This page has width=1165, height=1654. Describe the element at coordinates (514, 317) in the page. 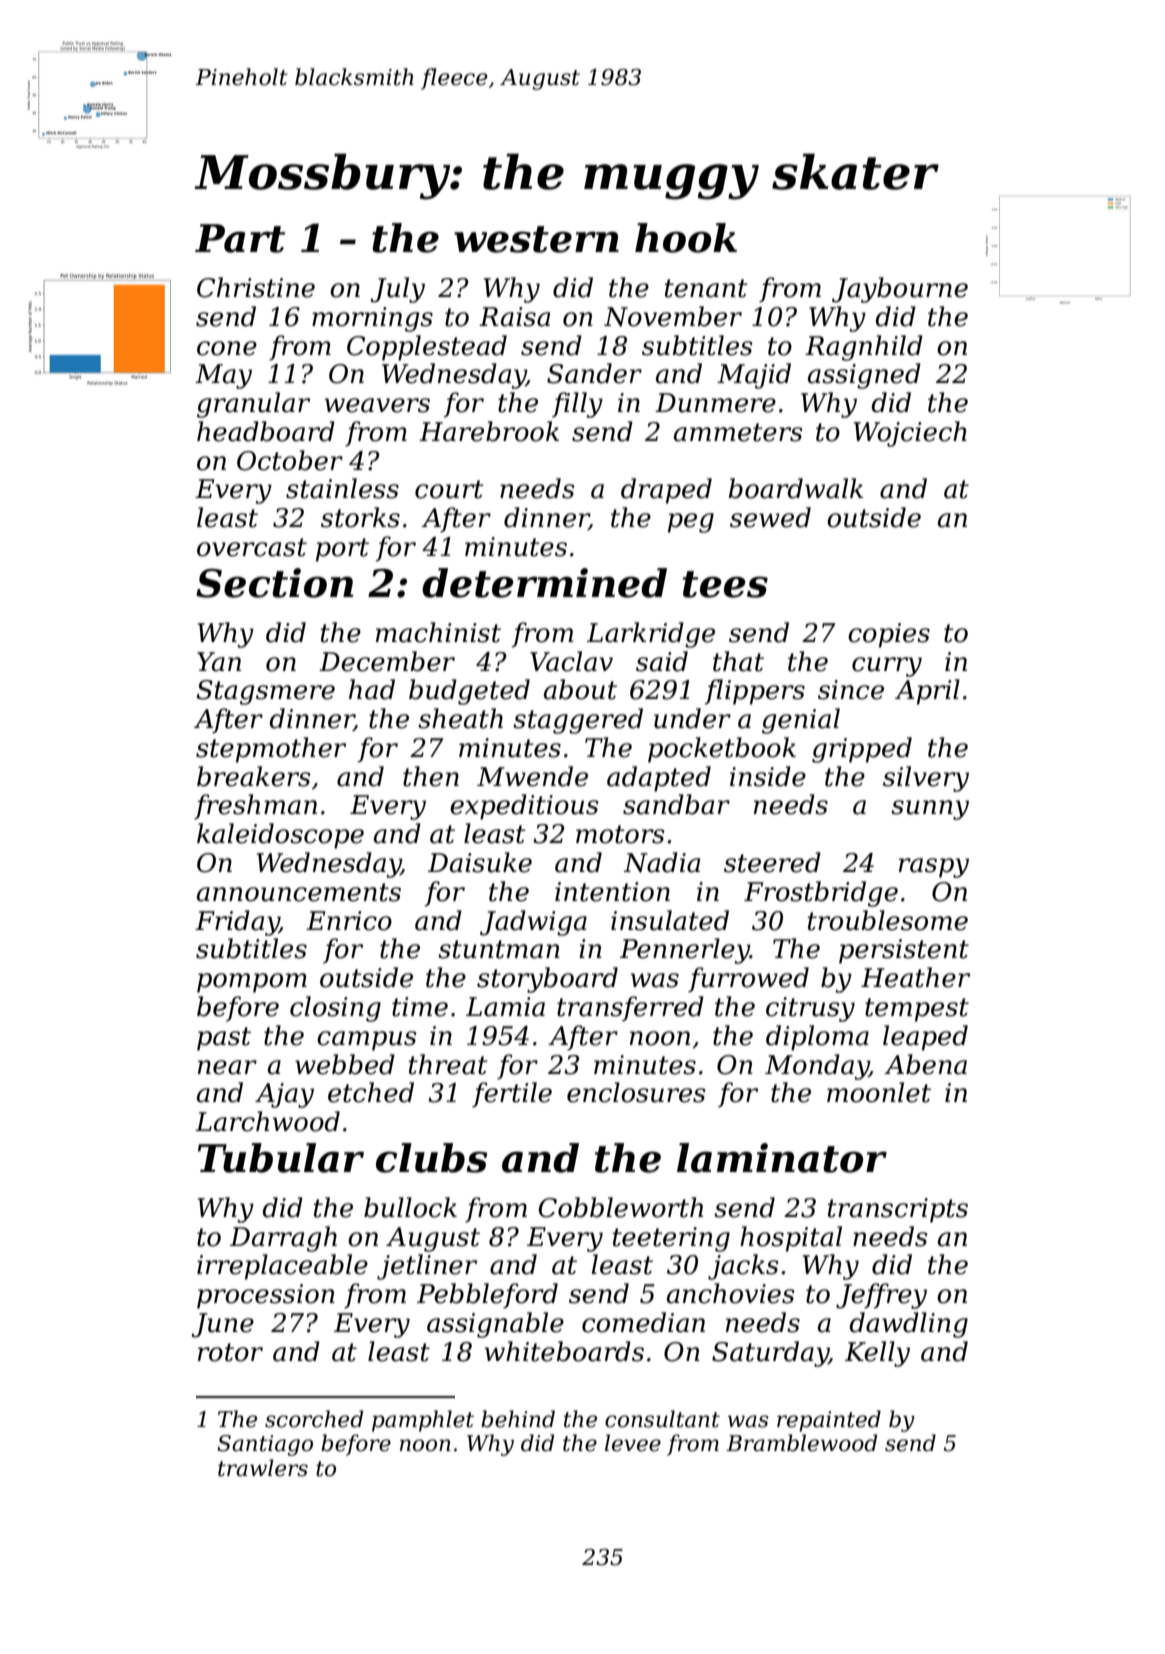

I see `Raisa` at that location.
